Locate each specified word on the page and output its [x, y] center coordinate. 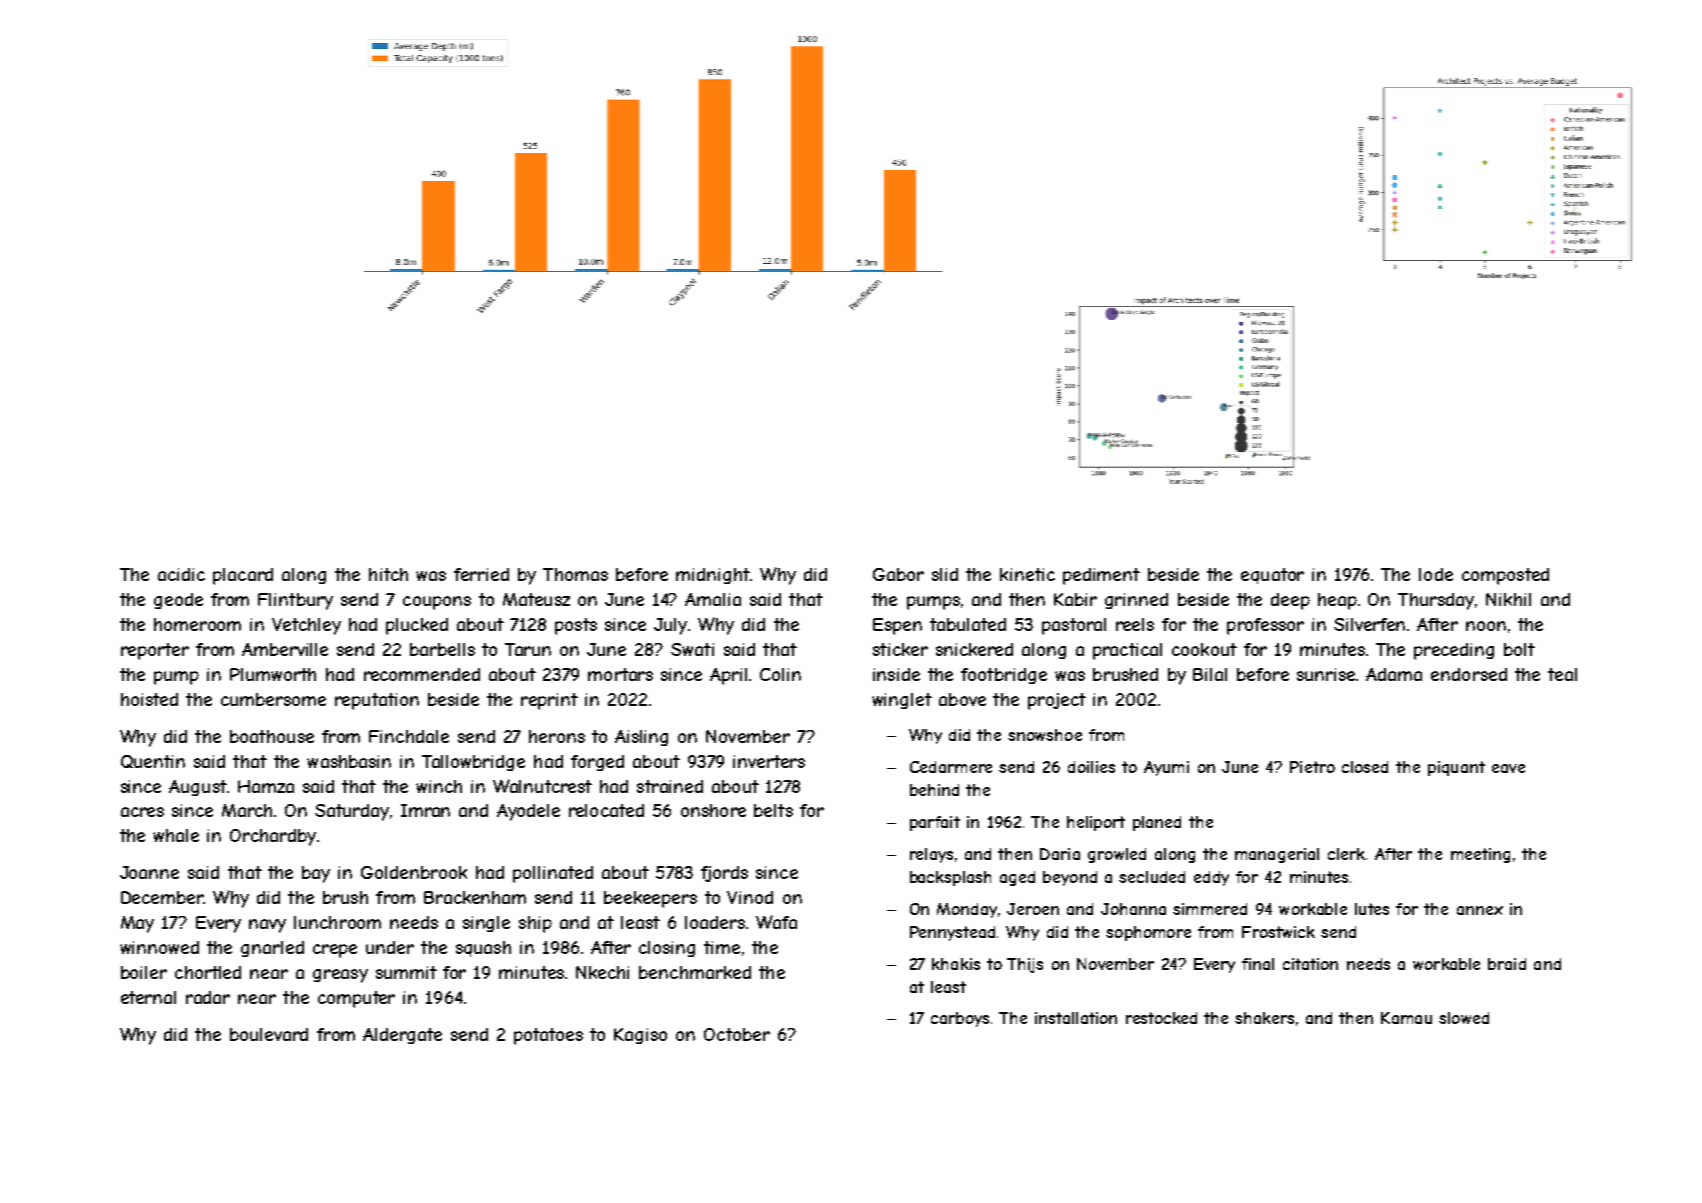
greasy [340, 976]
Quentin [153, 761]
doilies [1091, 767]
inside [896, 674]
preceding [1454, 651]
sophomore [1148, 933]
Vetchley [306, 626]
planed [1157, 823]
